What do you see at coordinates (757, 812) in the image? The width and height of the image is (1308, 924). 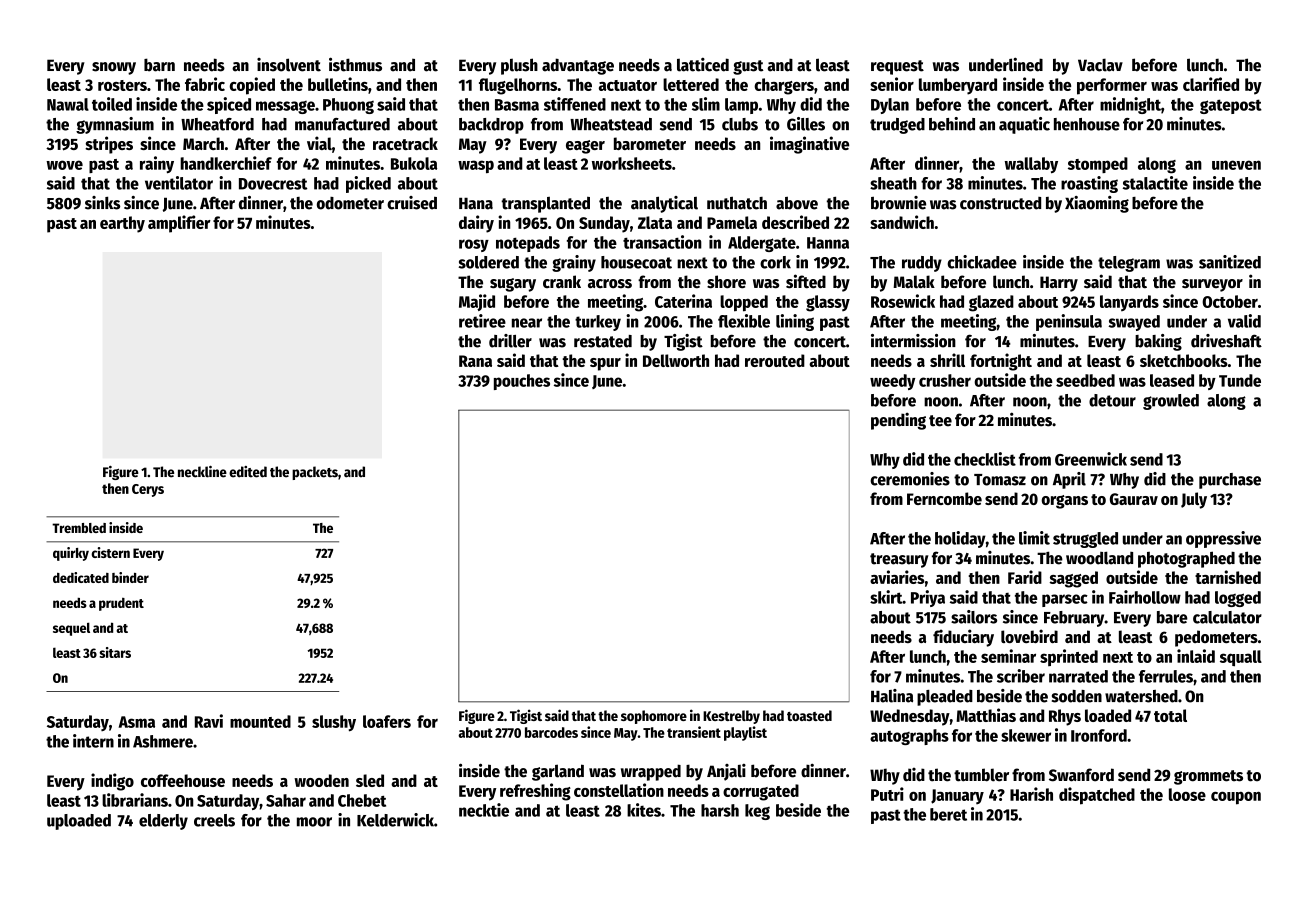 I see `keg` at bounding box center [757, 812].
